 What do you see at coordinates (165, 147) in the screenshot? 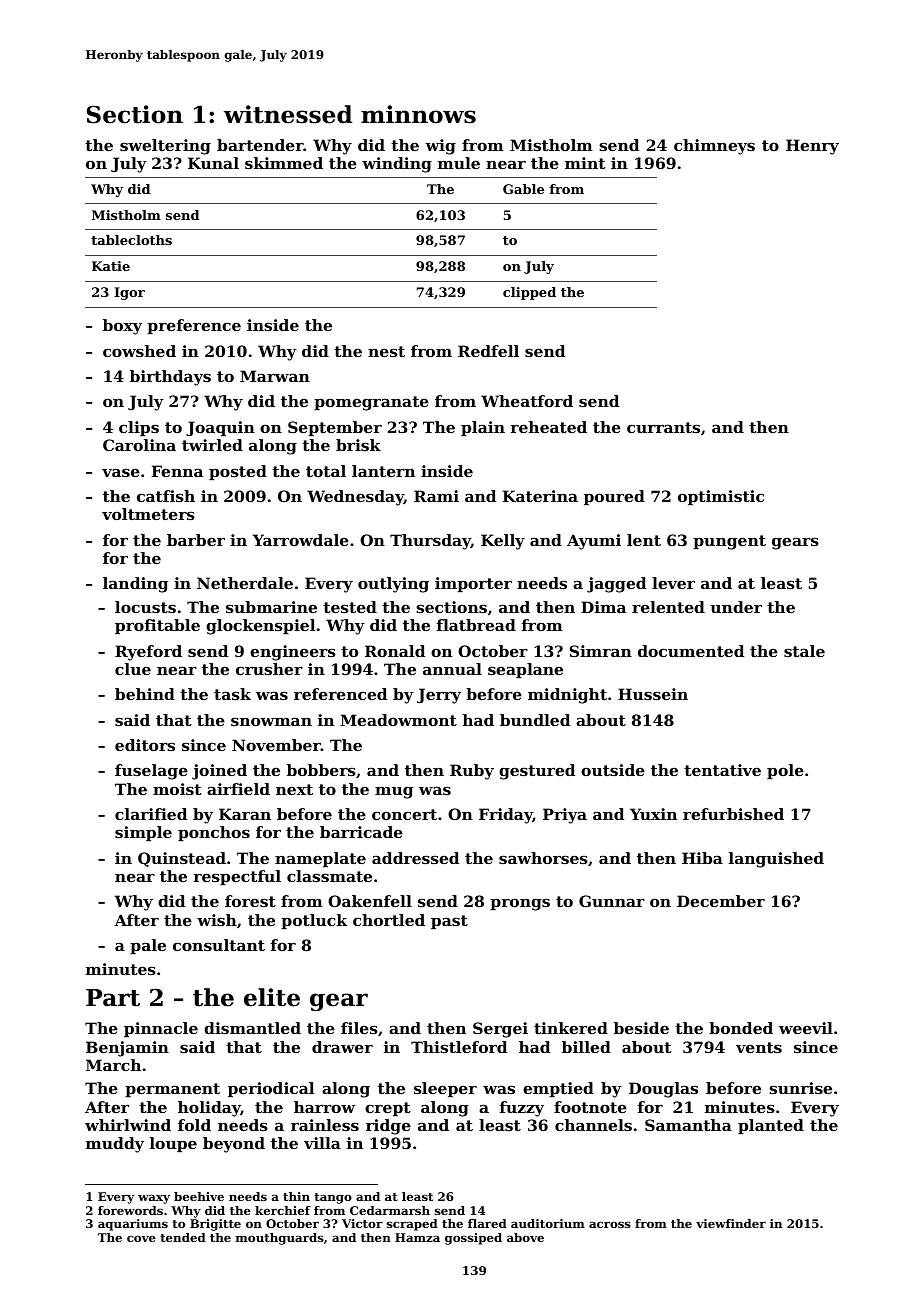
I see `sweltering` at bounding box center [165, 147].
